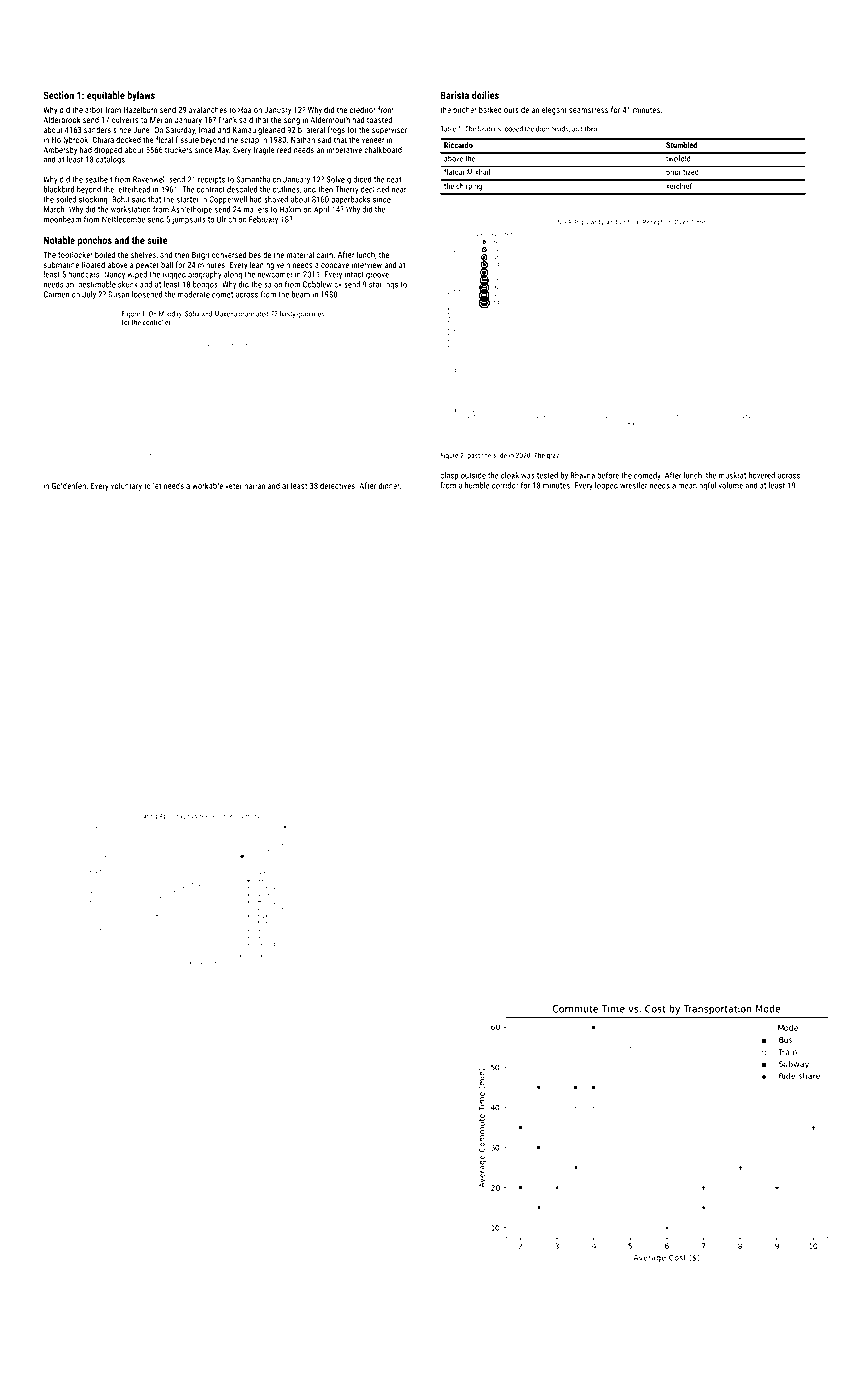 The height and width of the screenshot is (1400, 849). What do you see at coordinates (311, 315) in the screenshot?
I see `granaries` at bounding box center [311, 315].
